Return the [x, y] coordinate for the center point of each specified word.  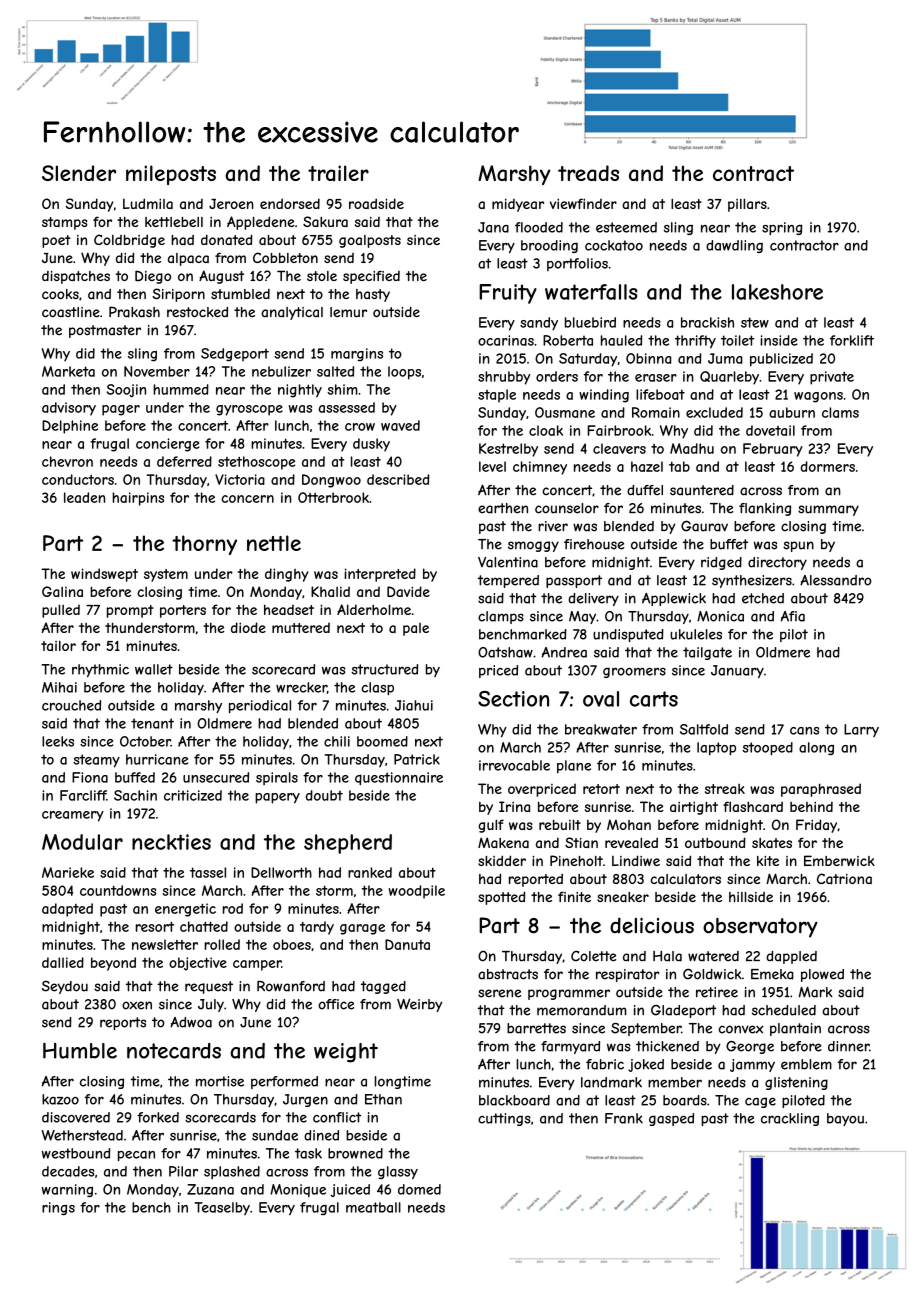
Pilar [183, 1171]
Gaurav [704, 526]
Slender [79, 173]
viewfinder [583, 203]
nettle [274, 543]
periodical [260, 707]
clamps [501, 617]
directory [777, 563]
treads [588, 173]
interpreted [380, 575]
